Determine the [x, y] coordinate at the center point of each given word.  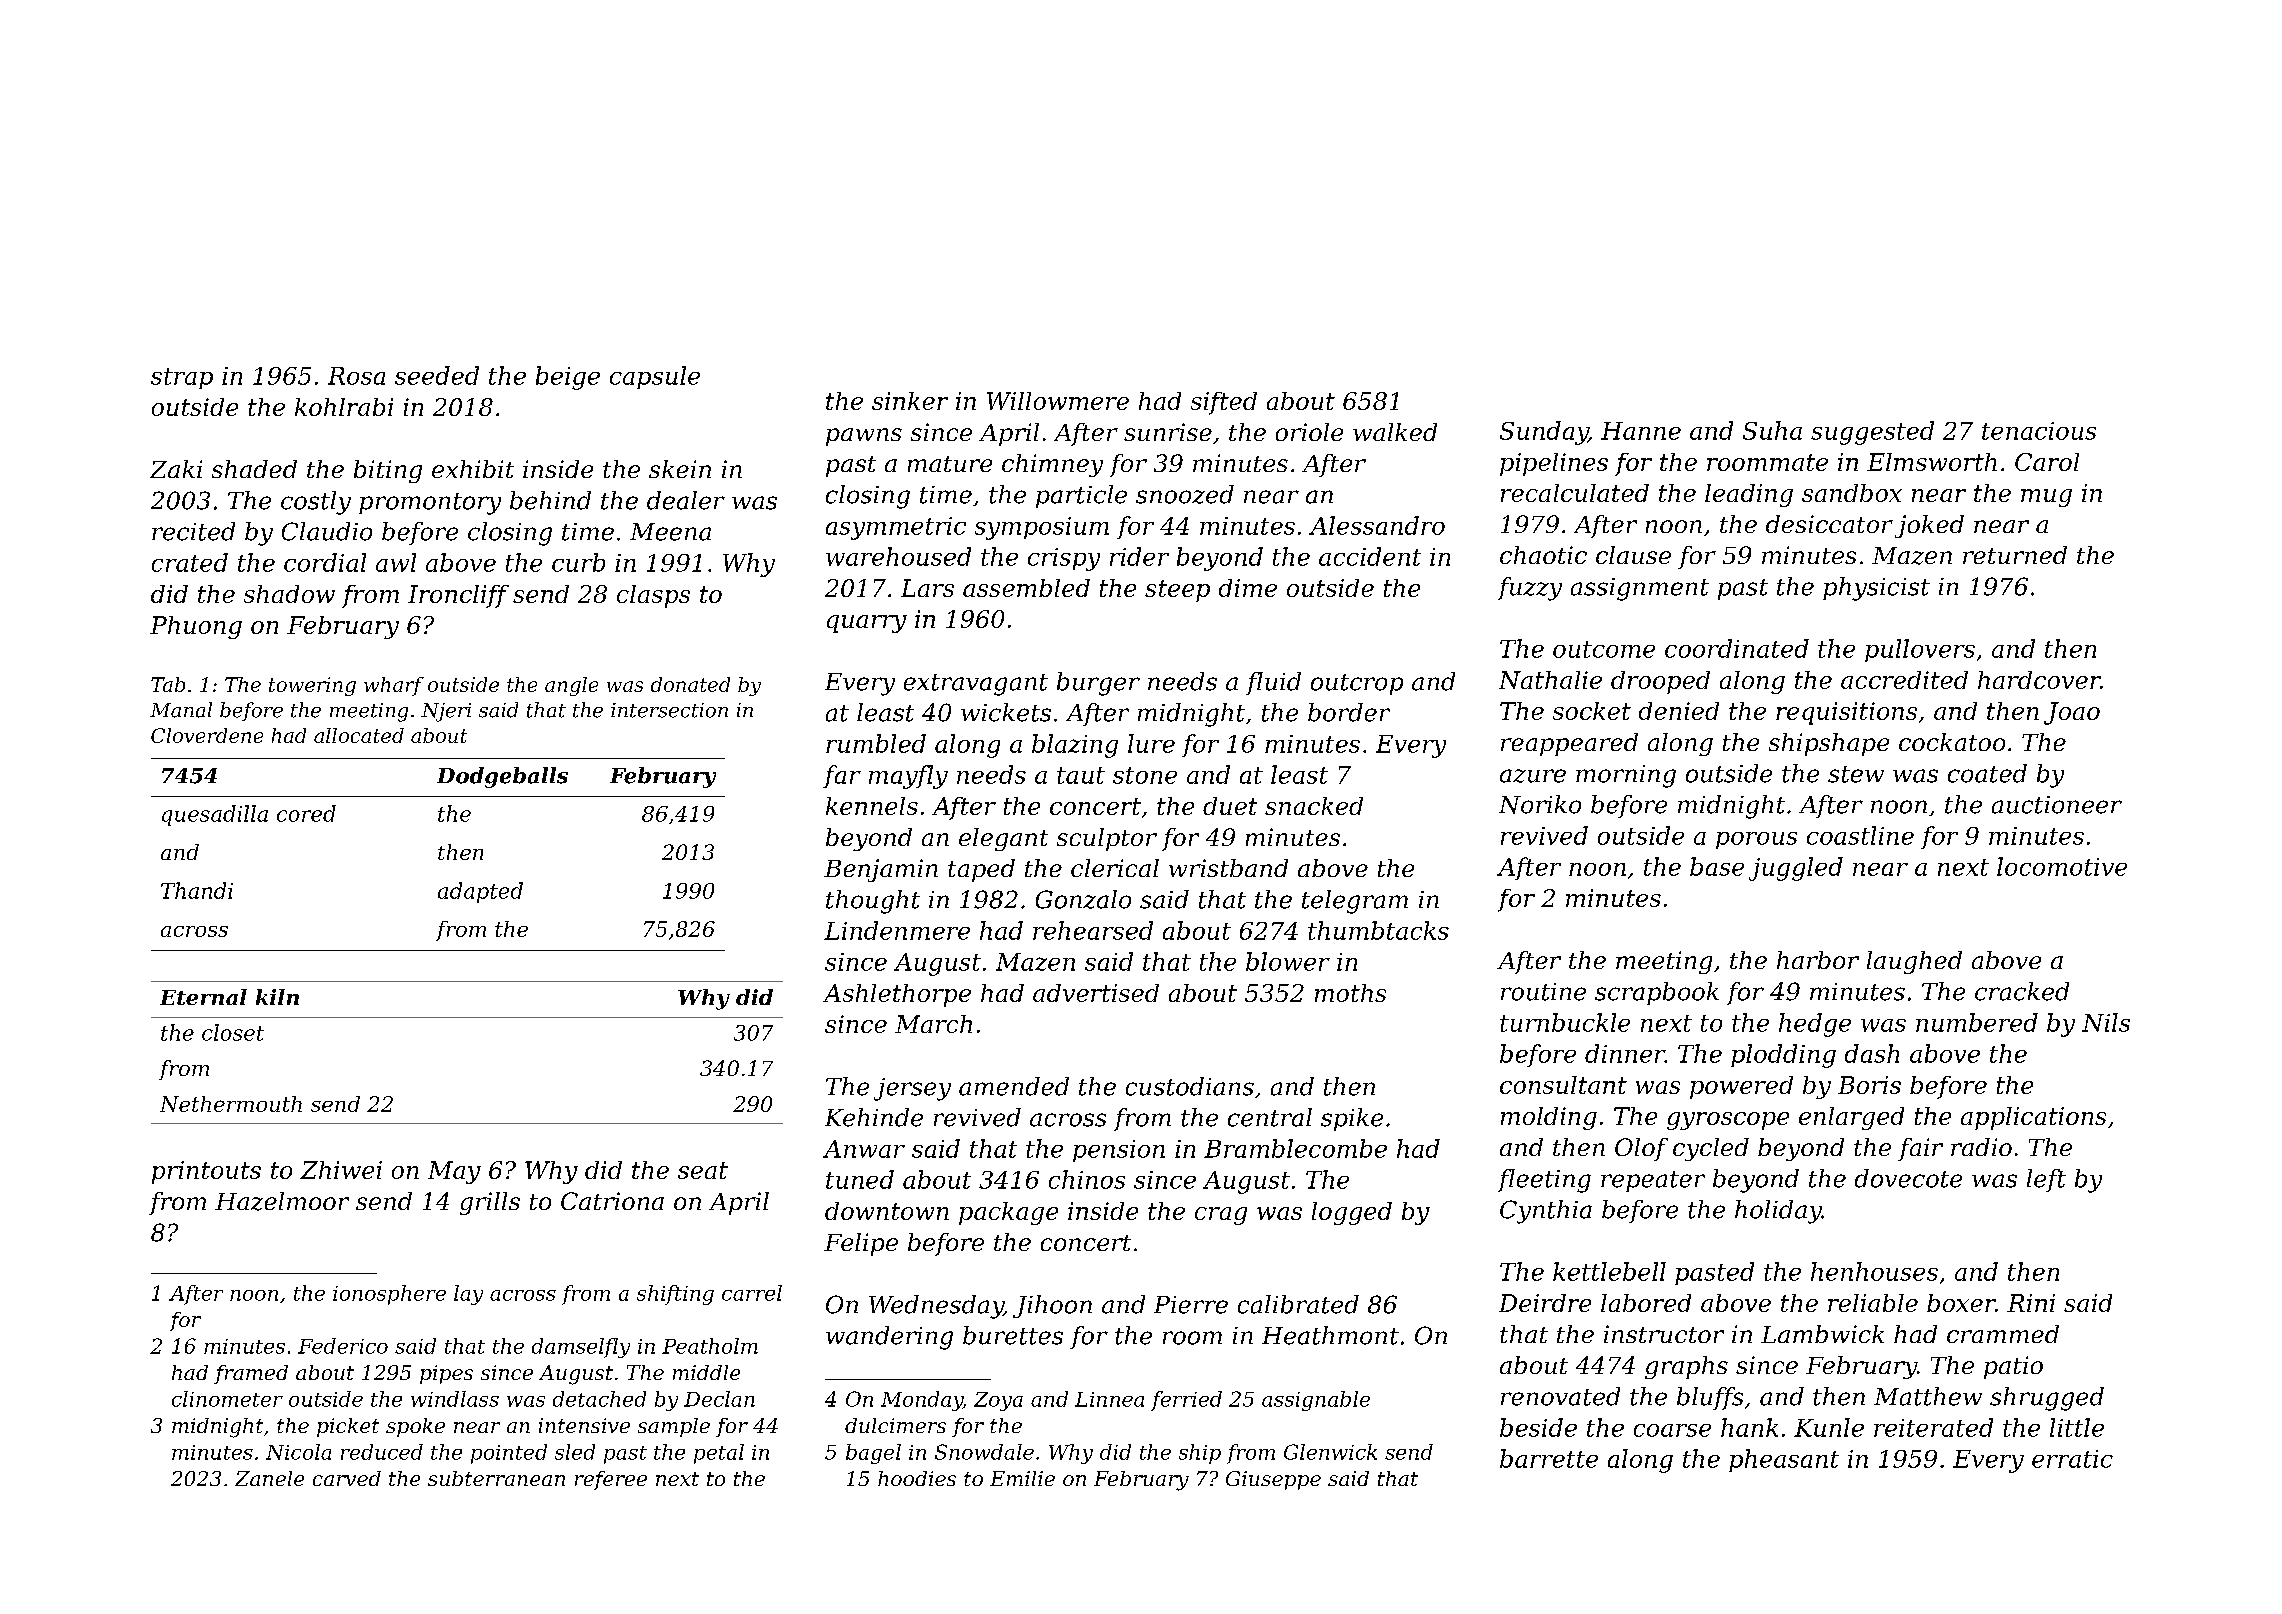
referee [611, 1480]
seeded [437, 375]
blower [1288, 961]
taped [981, 870]
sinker [910, 401]
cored [306, 813]
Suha [1772, 430]
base [1717, 866]
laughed [1914, 962]
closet [233, 1032]
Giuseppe [1273, 1480]
